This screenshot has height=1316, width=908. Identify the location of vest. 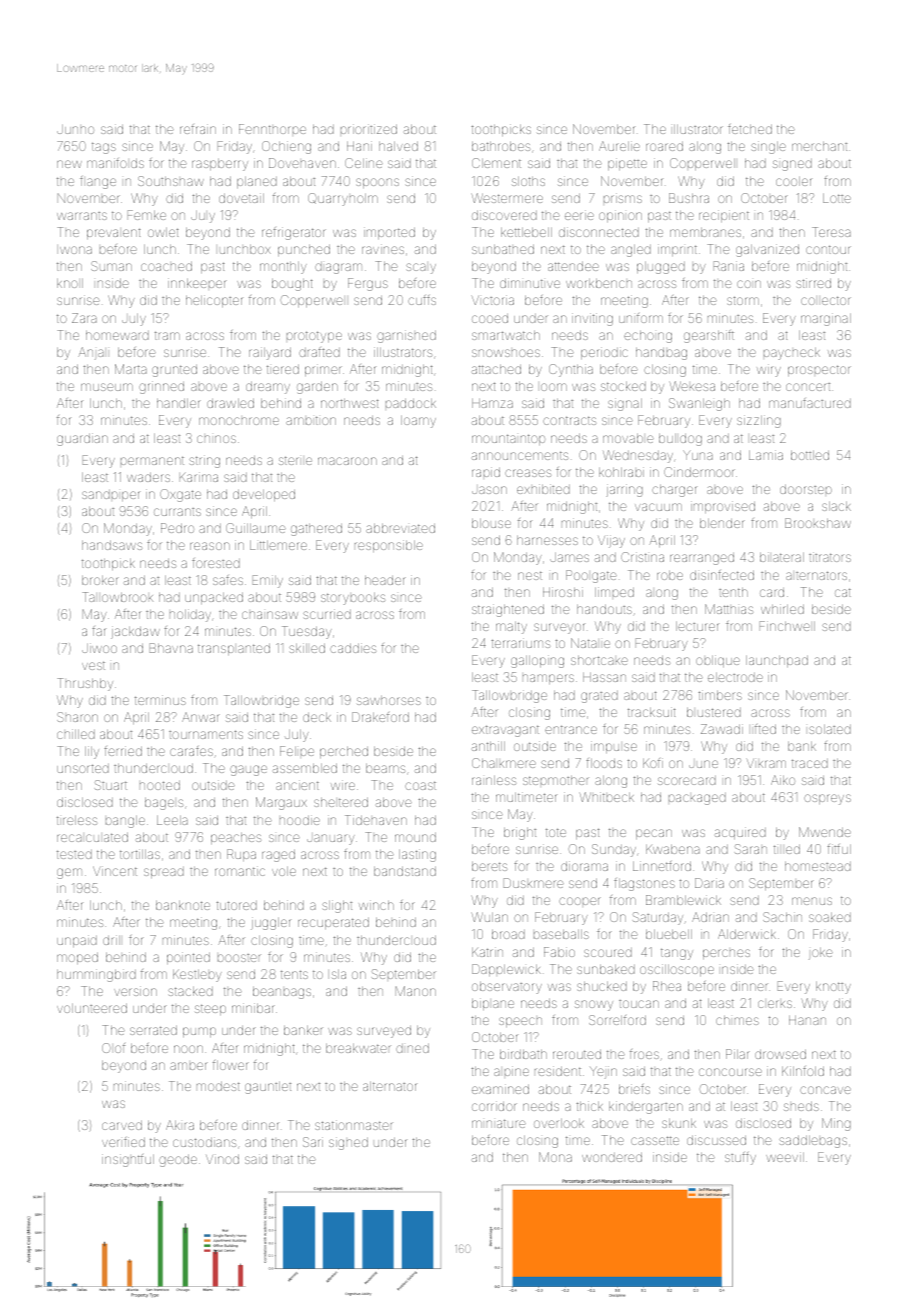
(93, 665).
